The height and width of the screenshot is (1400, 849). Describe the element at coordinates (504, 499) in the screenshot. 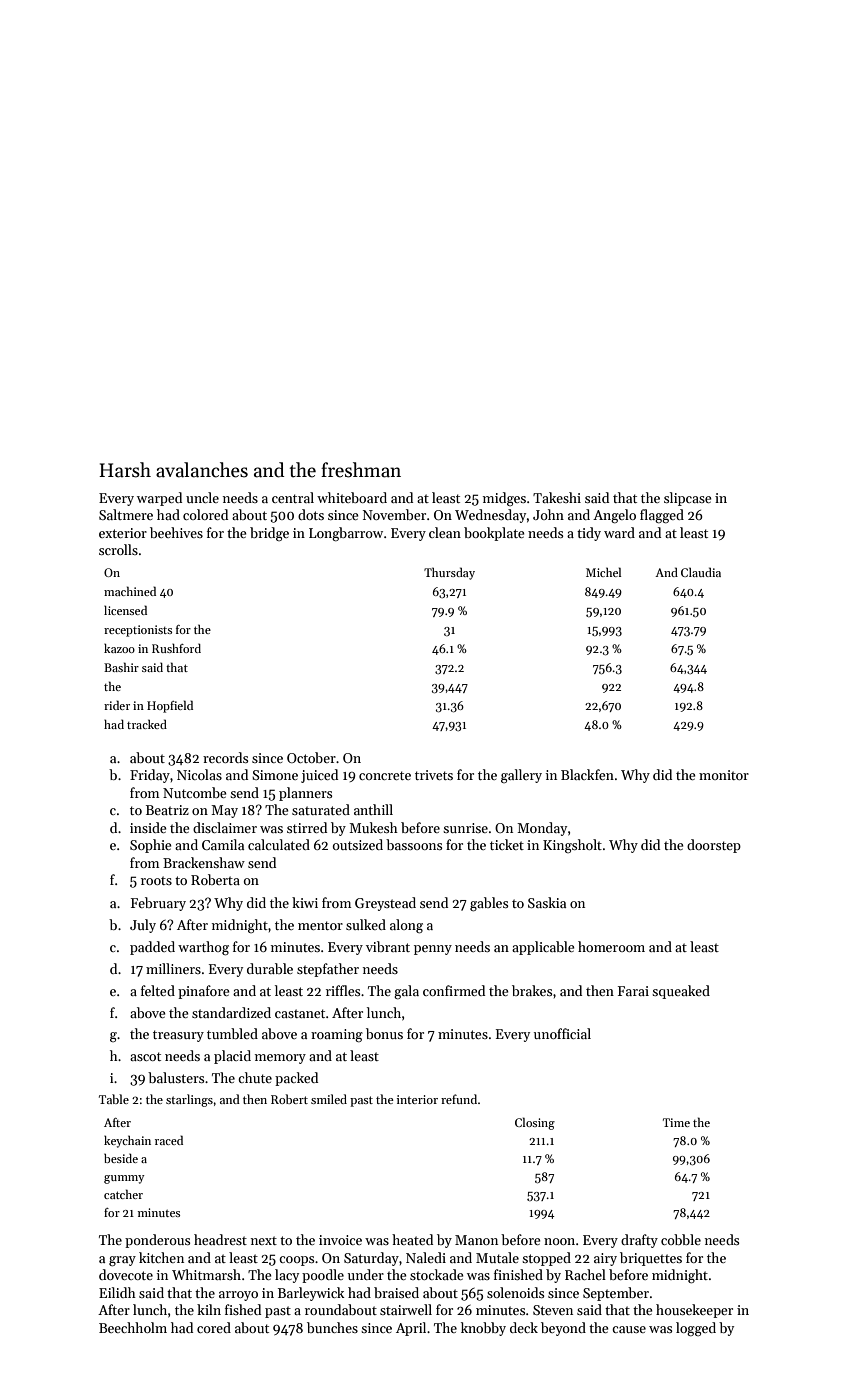

I see `midges` at that location.
